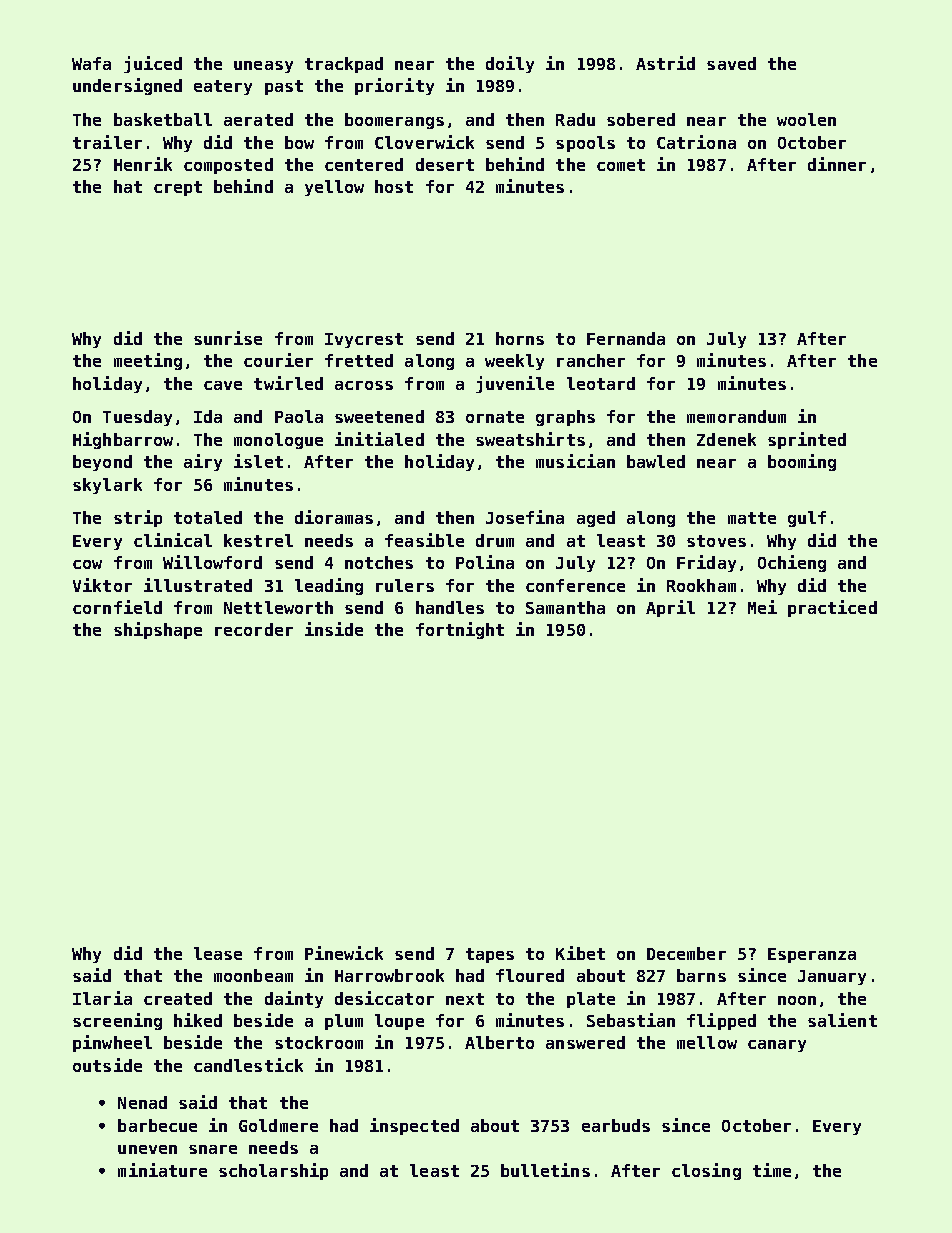 The image size is (952, 1233). What do you see at coordinates (228, 338) in the screenshot?
I see `sunrise` at bounding box center [228, 338].
